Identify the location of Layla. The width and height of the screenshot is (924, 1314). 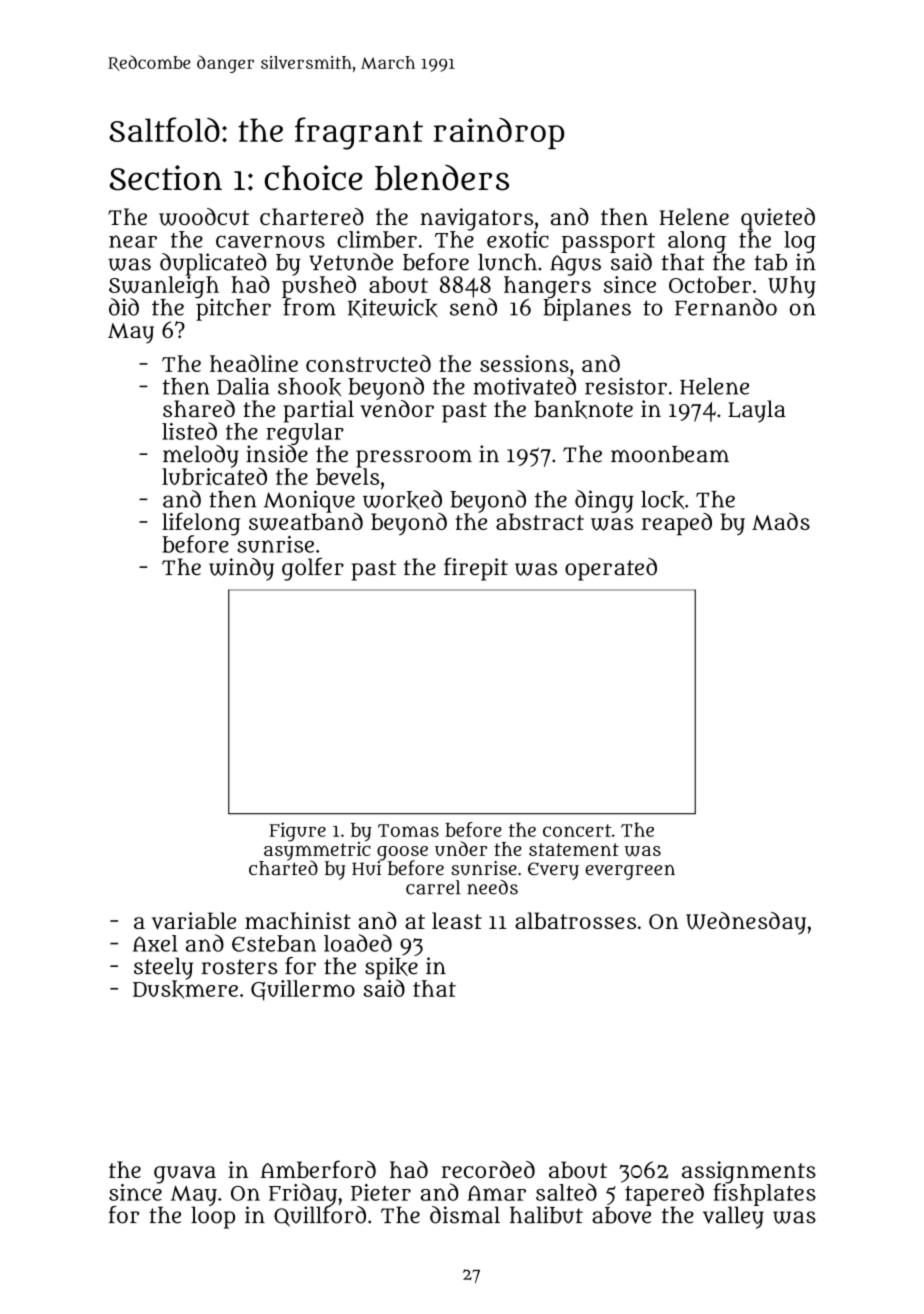
(757, 411).
